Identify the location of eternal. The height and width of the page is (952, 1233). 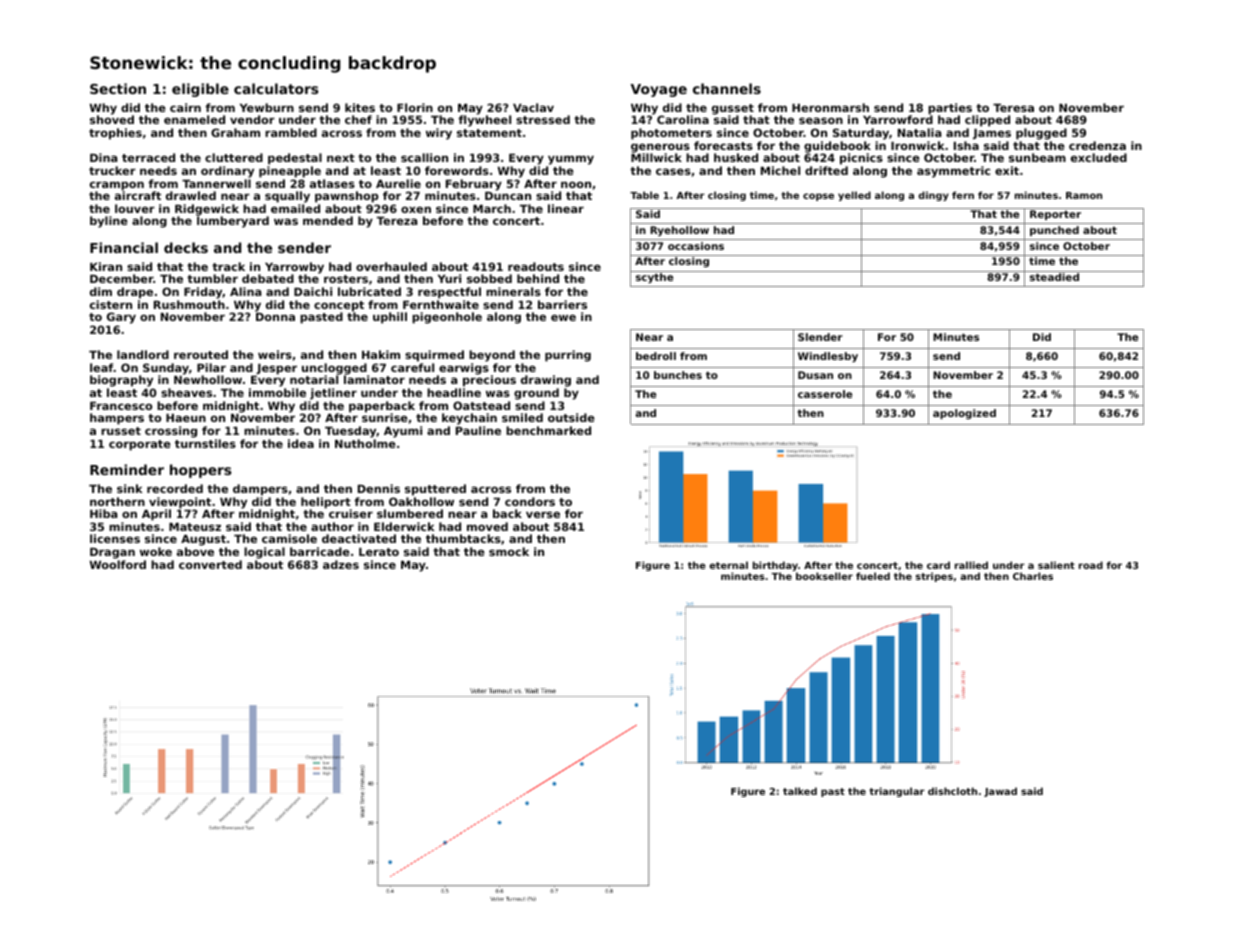
(728, 565).
